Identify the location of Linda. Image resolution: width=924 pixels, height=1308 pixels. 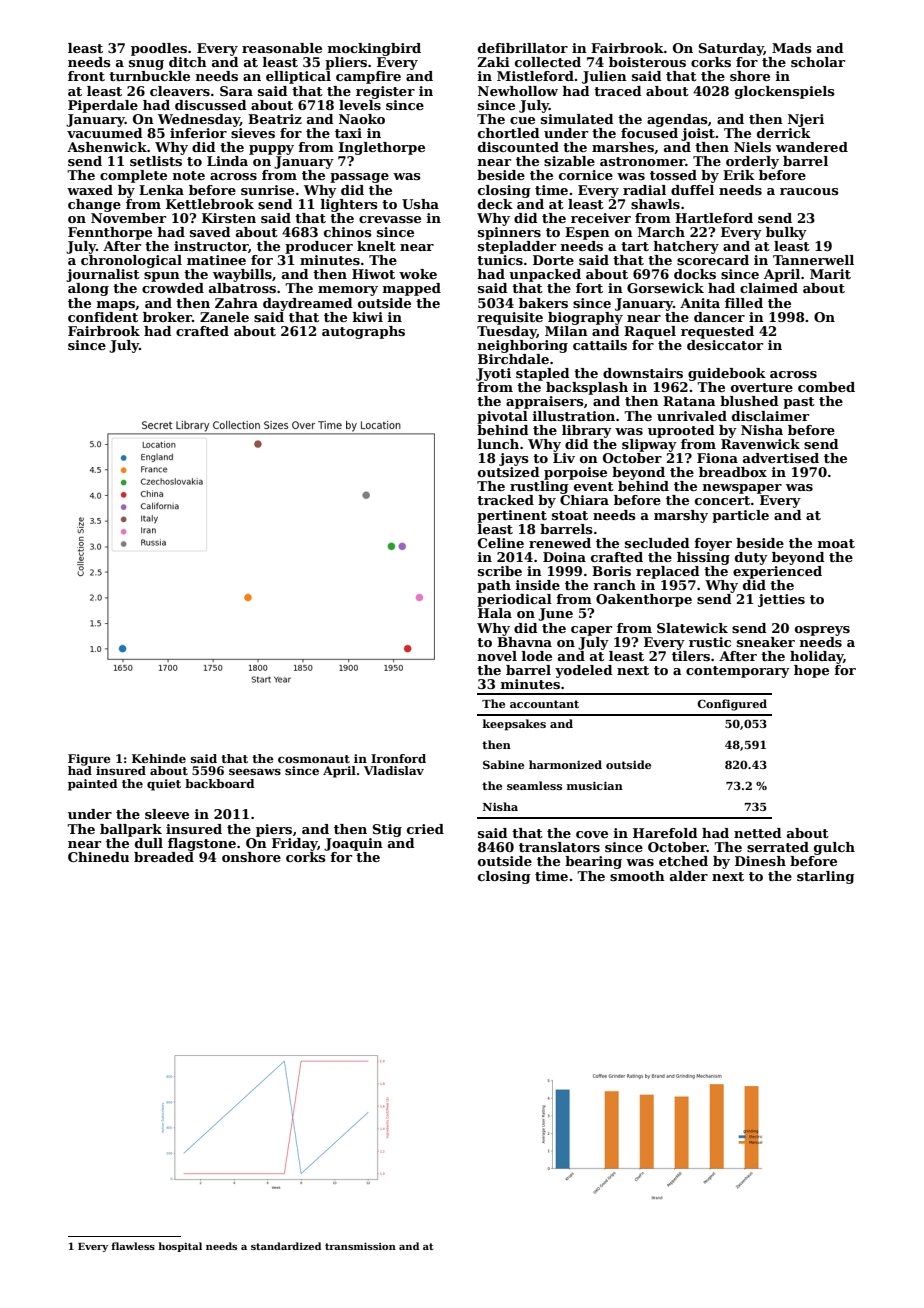
(227, 161).
